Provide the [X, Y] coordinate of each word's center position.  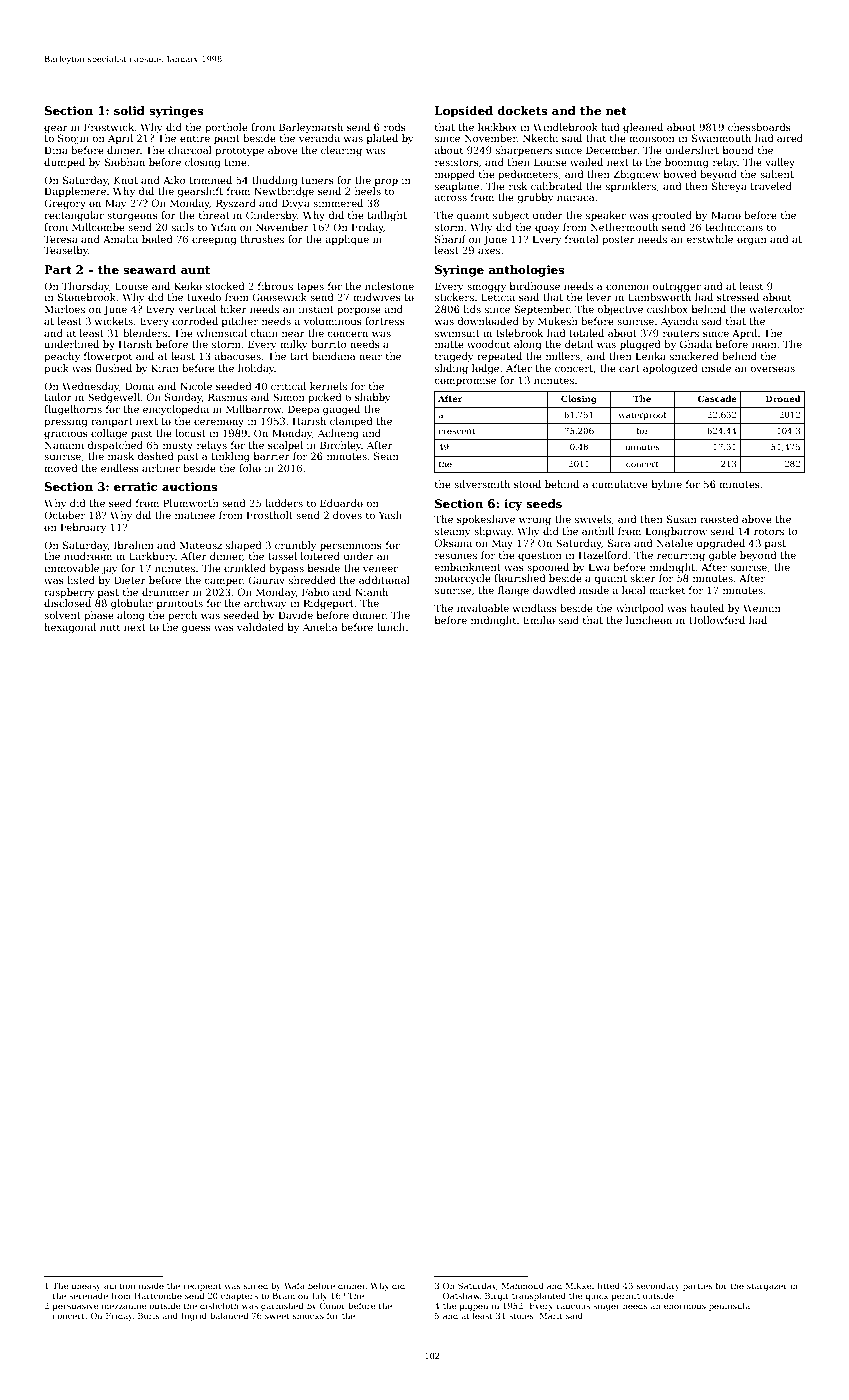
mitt [110, 627]
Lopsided [464, 112]
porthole [226, 128]
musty [178, 446]
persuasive [76, 1307]
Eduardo [341, 503]
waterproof [643, 415]
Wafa [294, 1285]
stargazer [767, 1287]
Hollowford [717, 620]
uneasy [86, 1287]
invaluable [483, 608]
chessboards [759, 127]
